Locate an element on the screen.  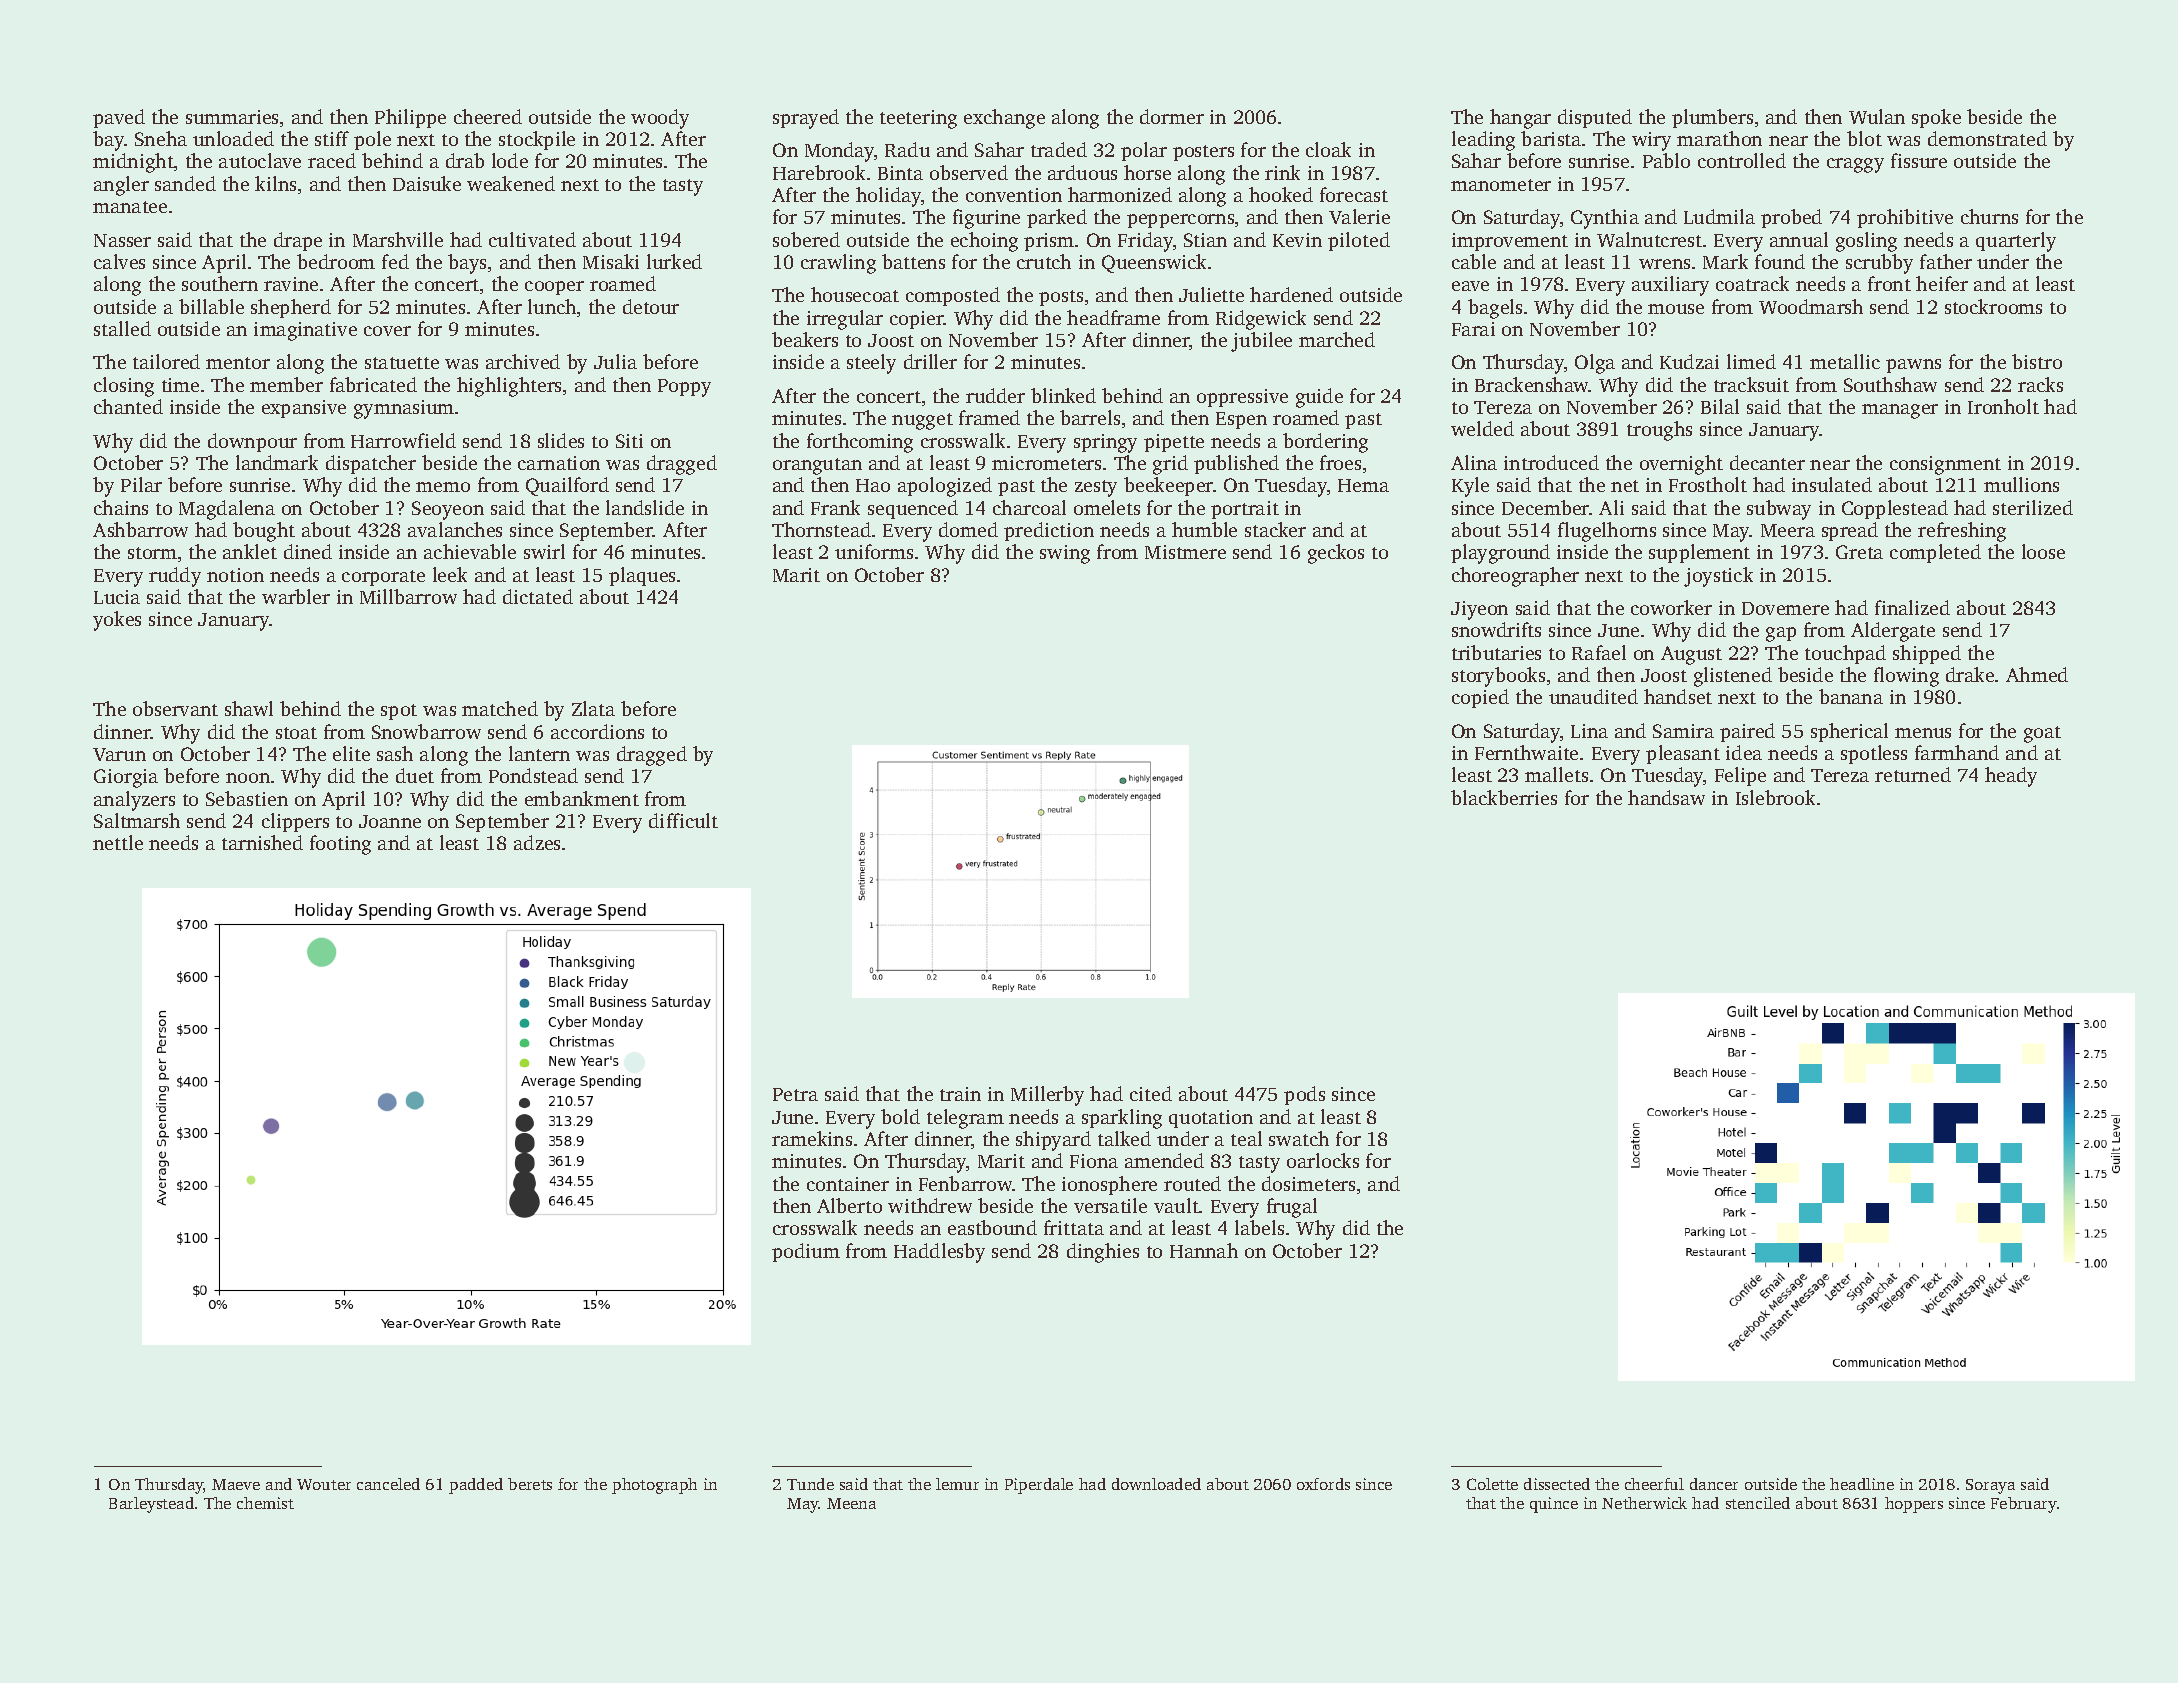
Harrowfield is located at coordinates (403, 440).
